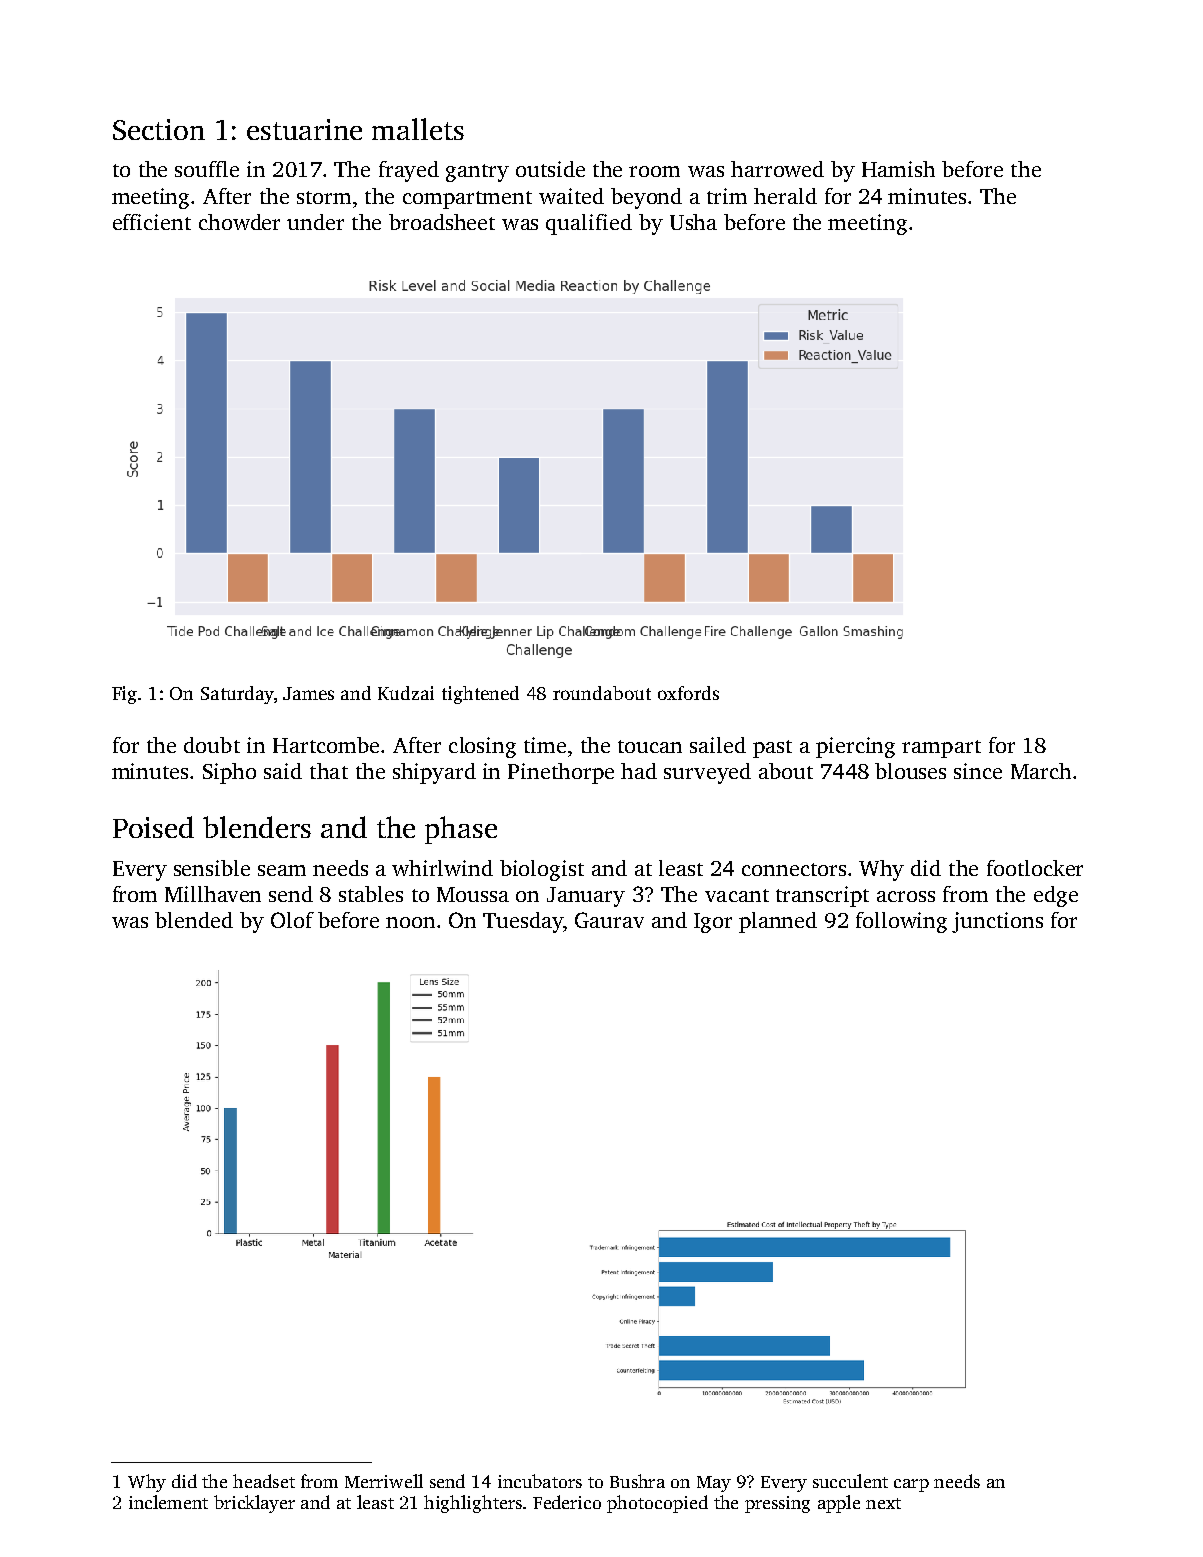  What do you see at coordinates (898, 169) in the screenshot?
I see `Hamish` at bounding box center [898, 169].
